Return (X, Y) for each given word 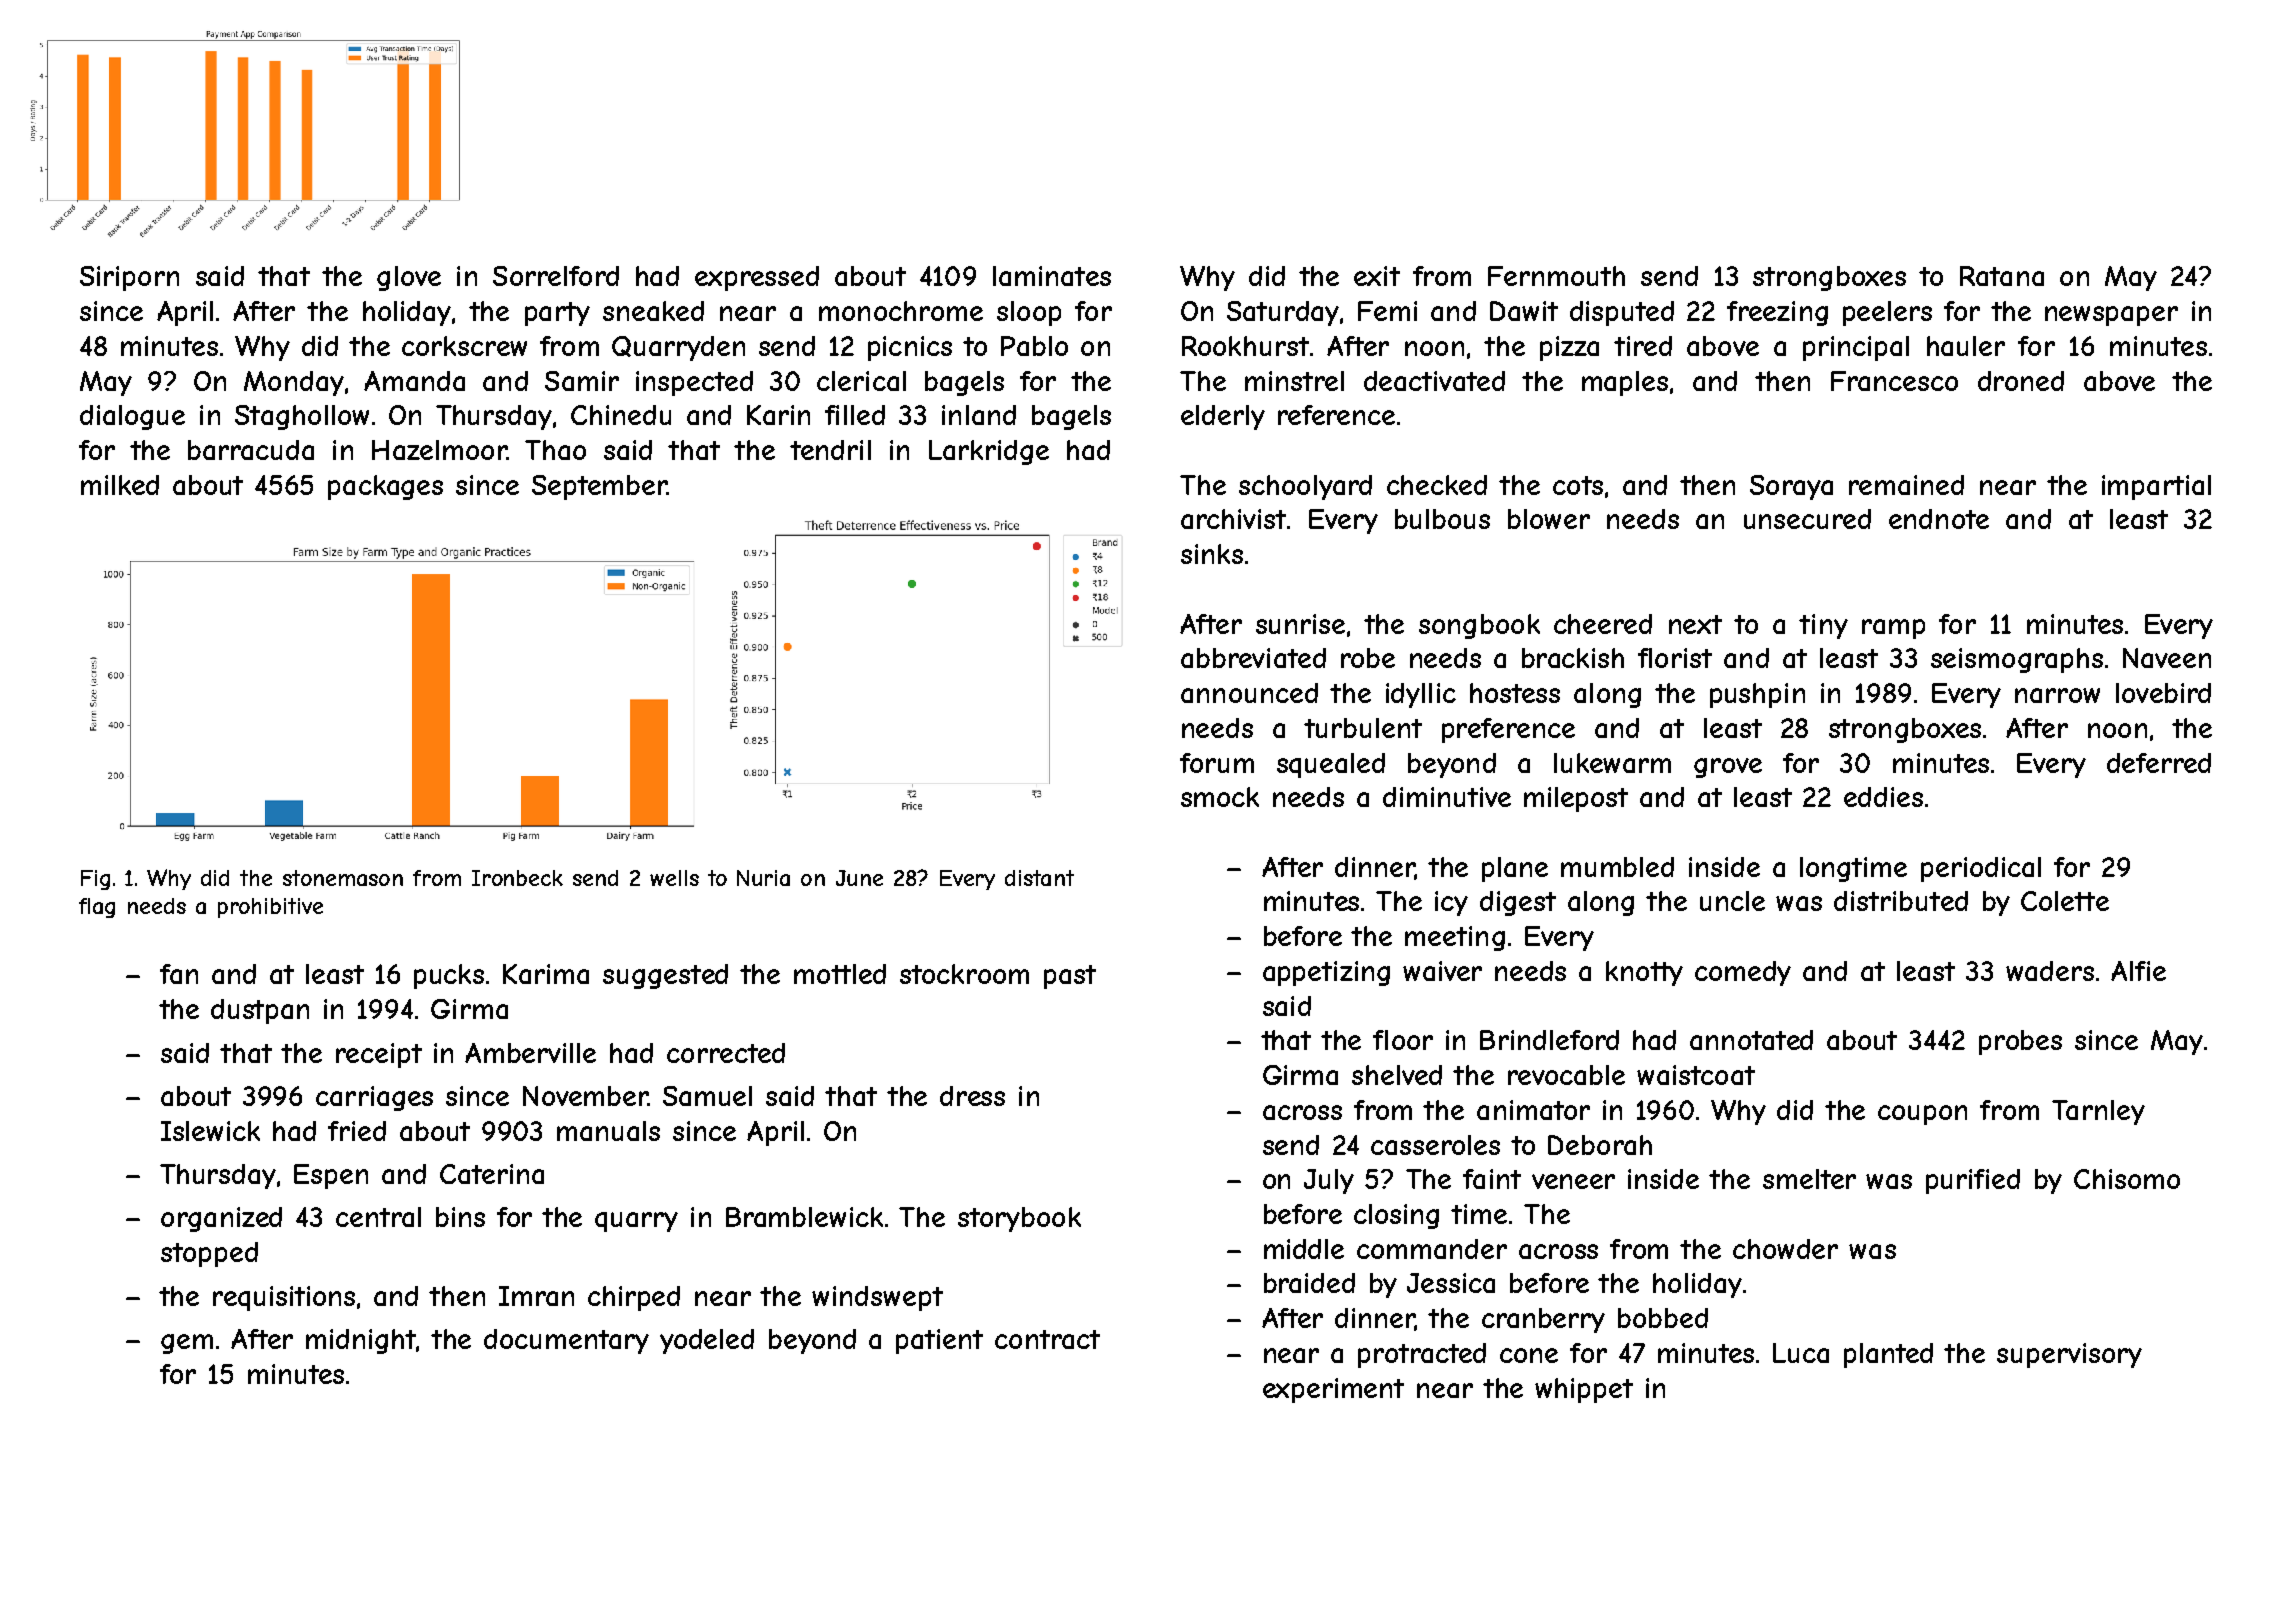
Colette (2065, 901)
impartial (2156, 487)
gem (187, 1344)
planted (1888, 1355)
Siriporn (129, 278)
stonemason (343, 878)
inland (979, 415)
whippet (1584, 1390)
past (1070, 977)
